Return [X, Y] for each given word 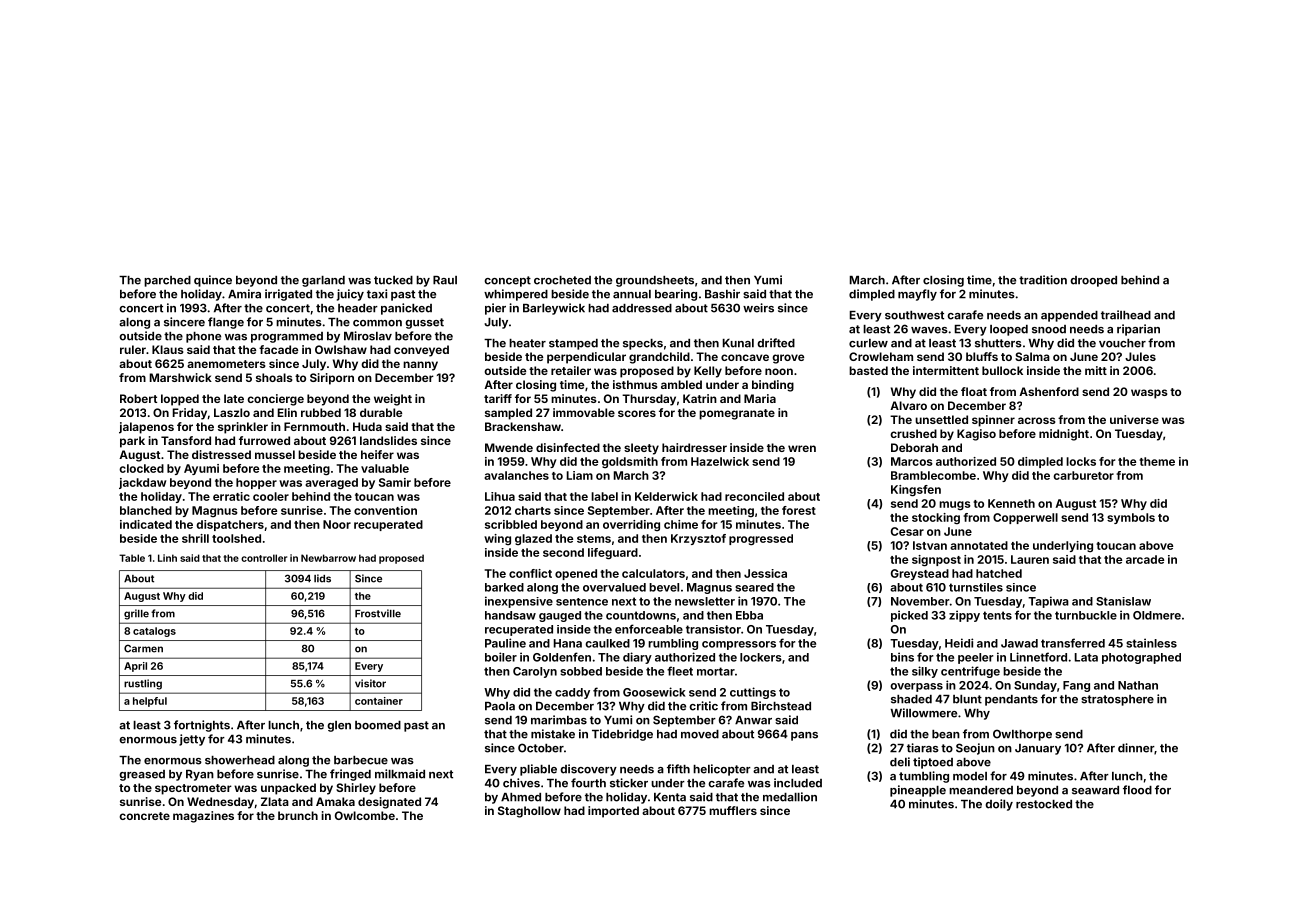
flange [226, 323]
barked [504, 587]
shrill [195, 538]
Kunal [738, 343]
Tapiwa [1048, 602]
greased [142, 775]
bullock [1002, 370]
